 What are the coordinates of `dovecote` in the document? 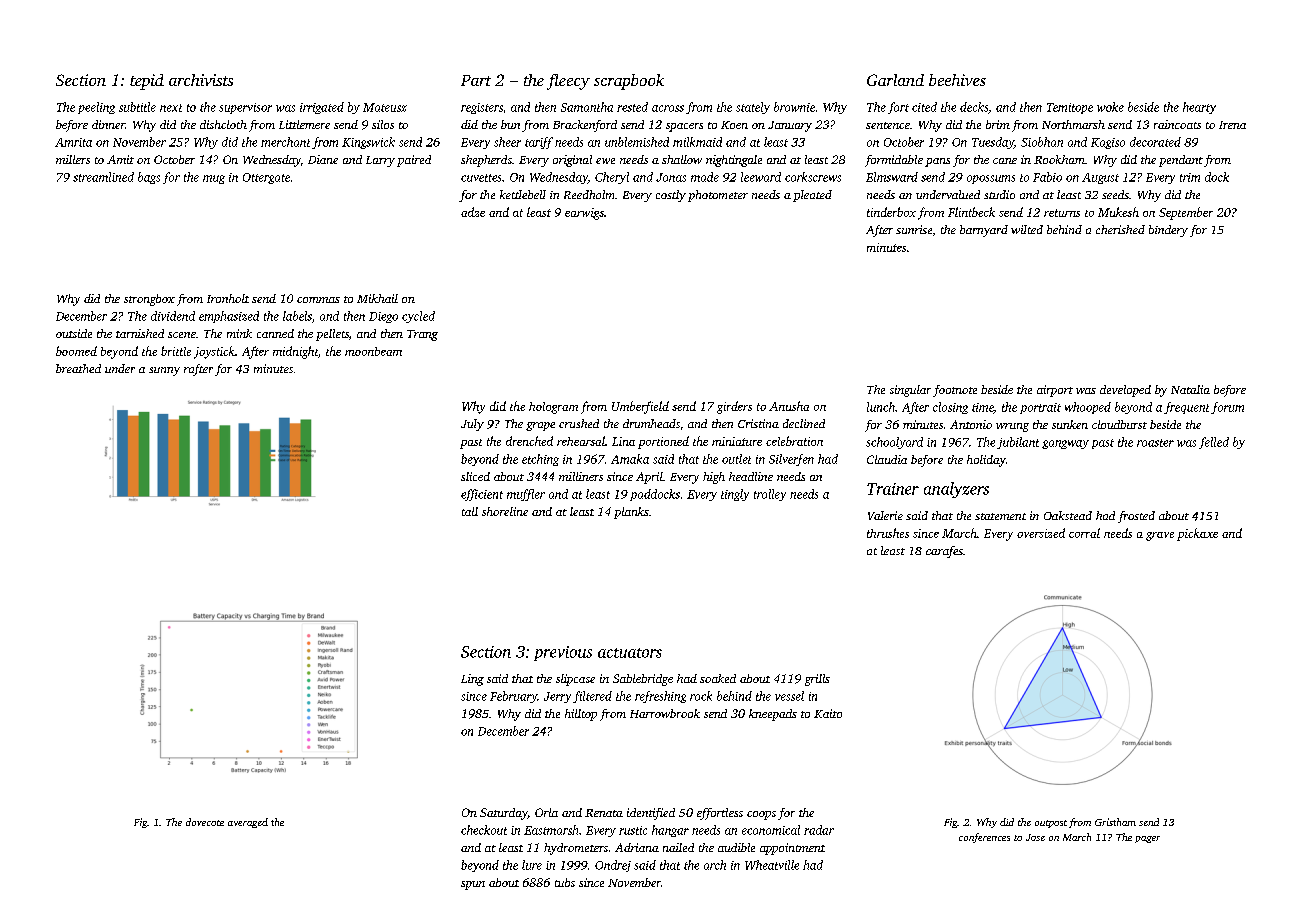 It's located at (205, 822).
